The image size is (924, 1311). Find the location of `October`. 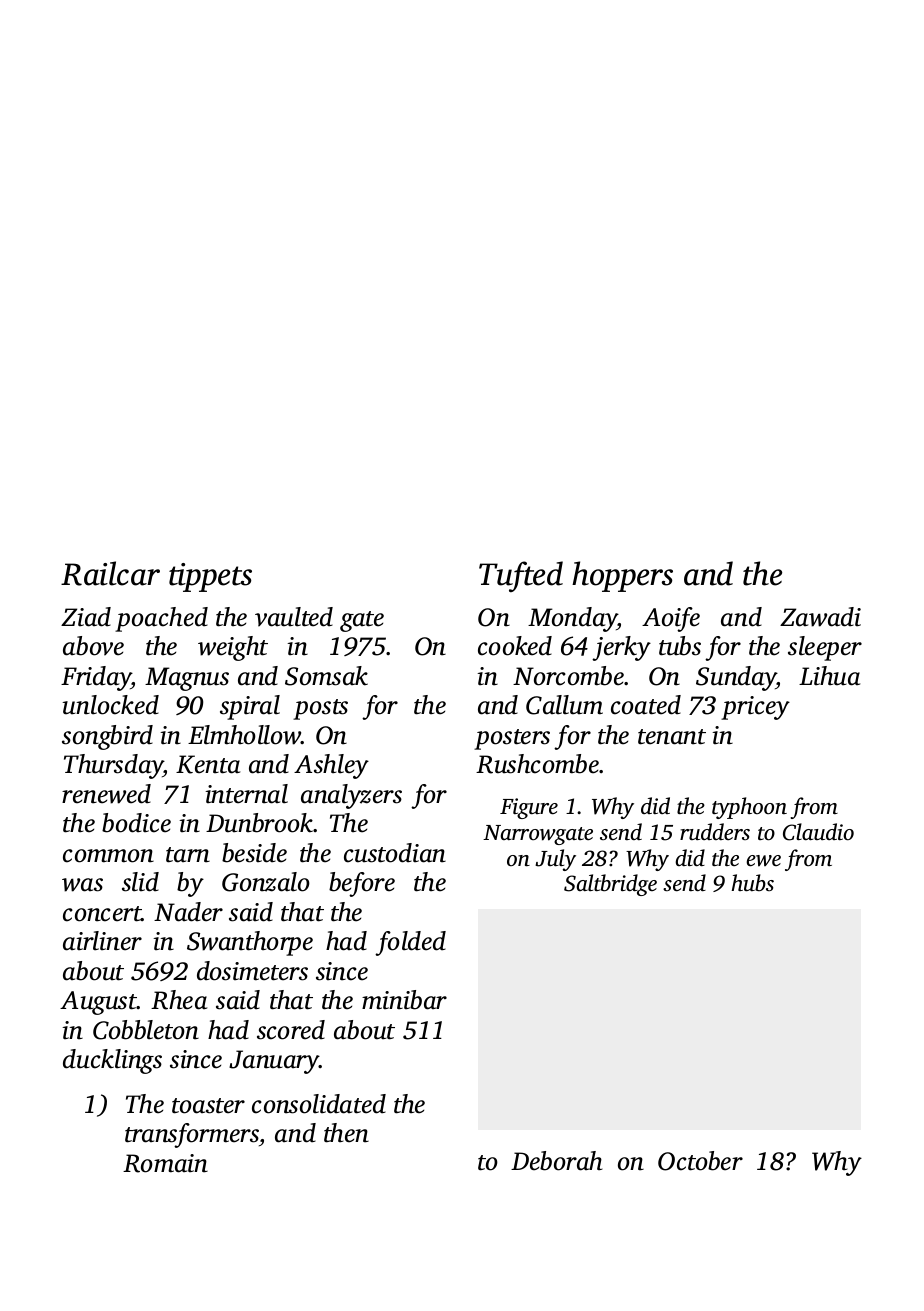

October is located at coordinates (700, 1161).
